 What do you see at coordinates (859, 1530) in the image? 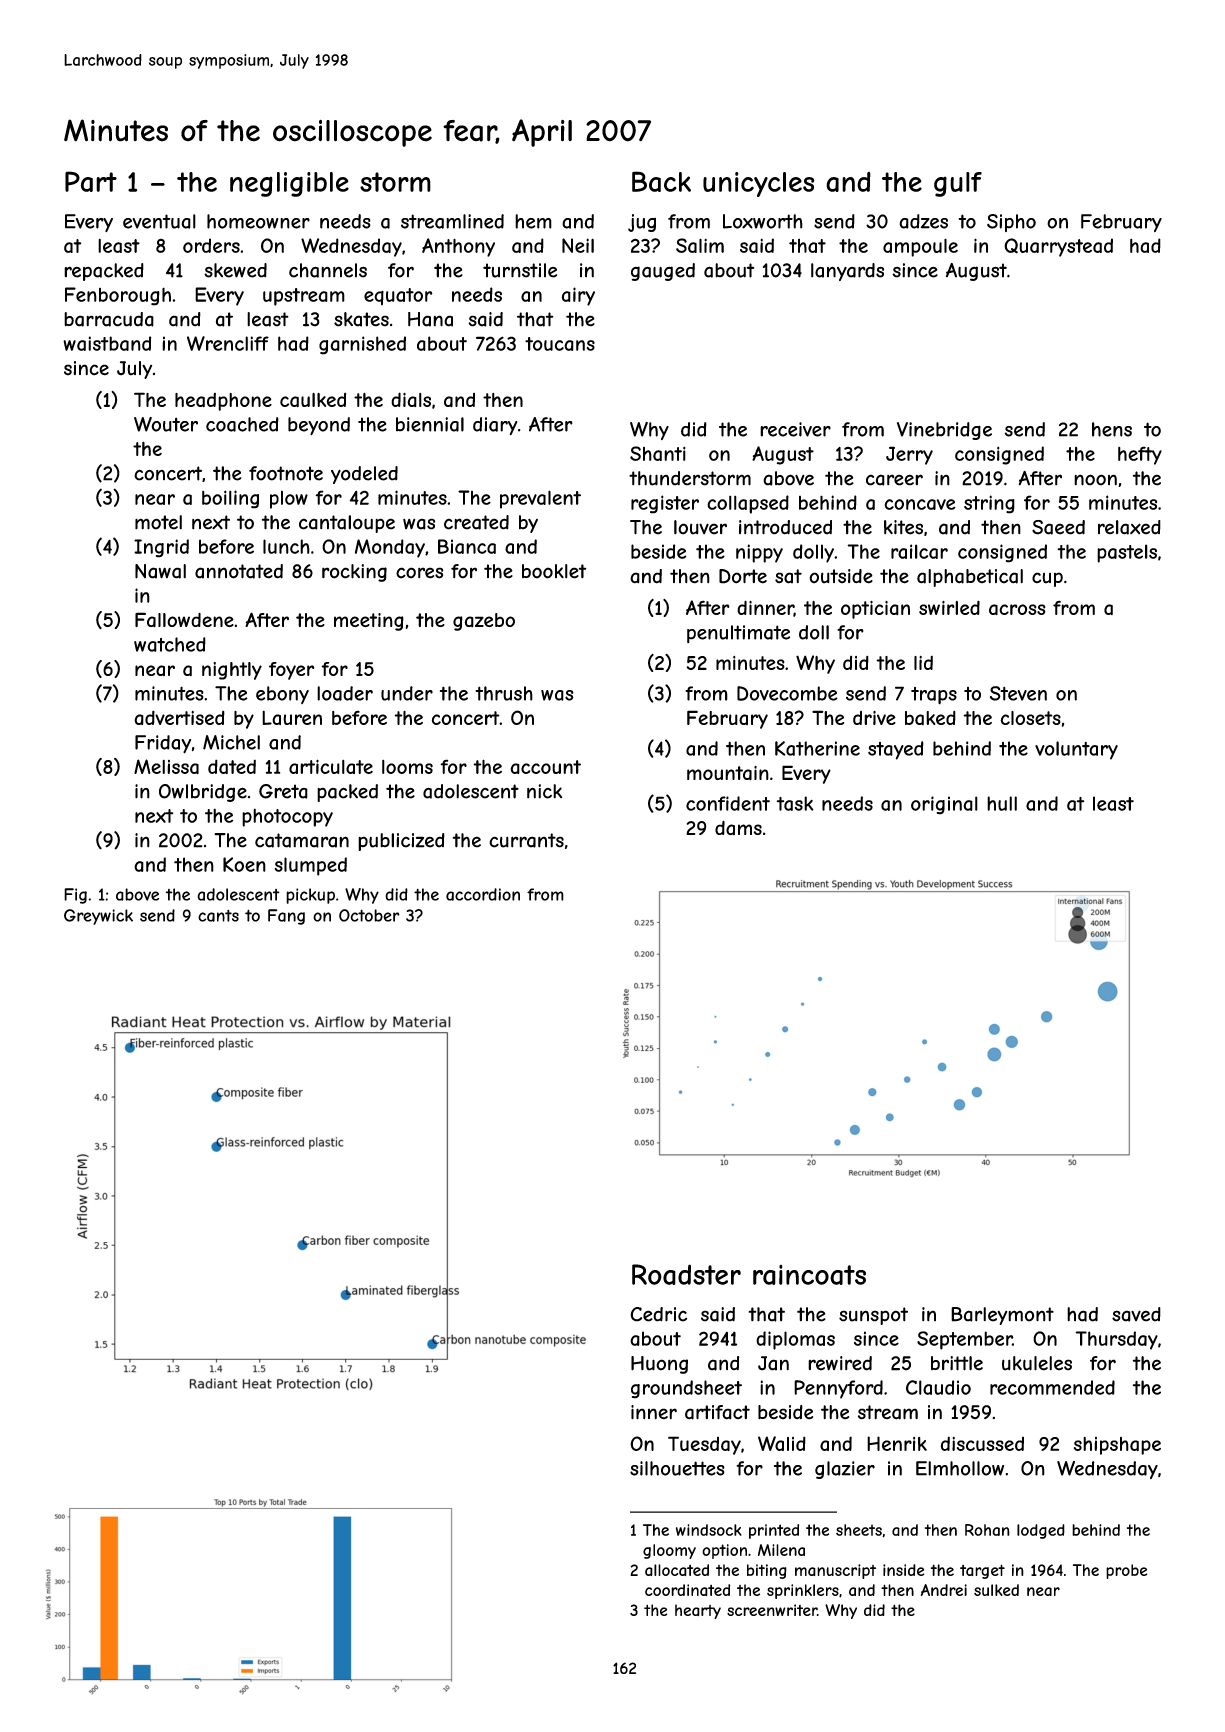
I see `sheets` at bounding box center [859, 1530].
